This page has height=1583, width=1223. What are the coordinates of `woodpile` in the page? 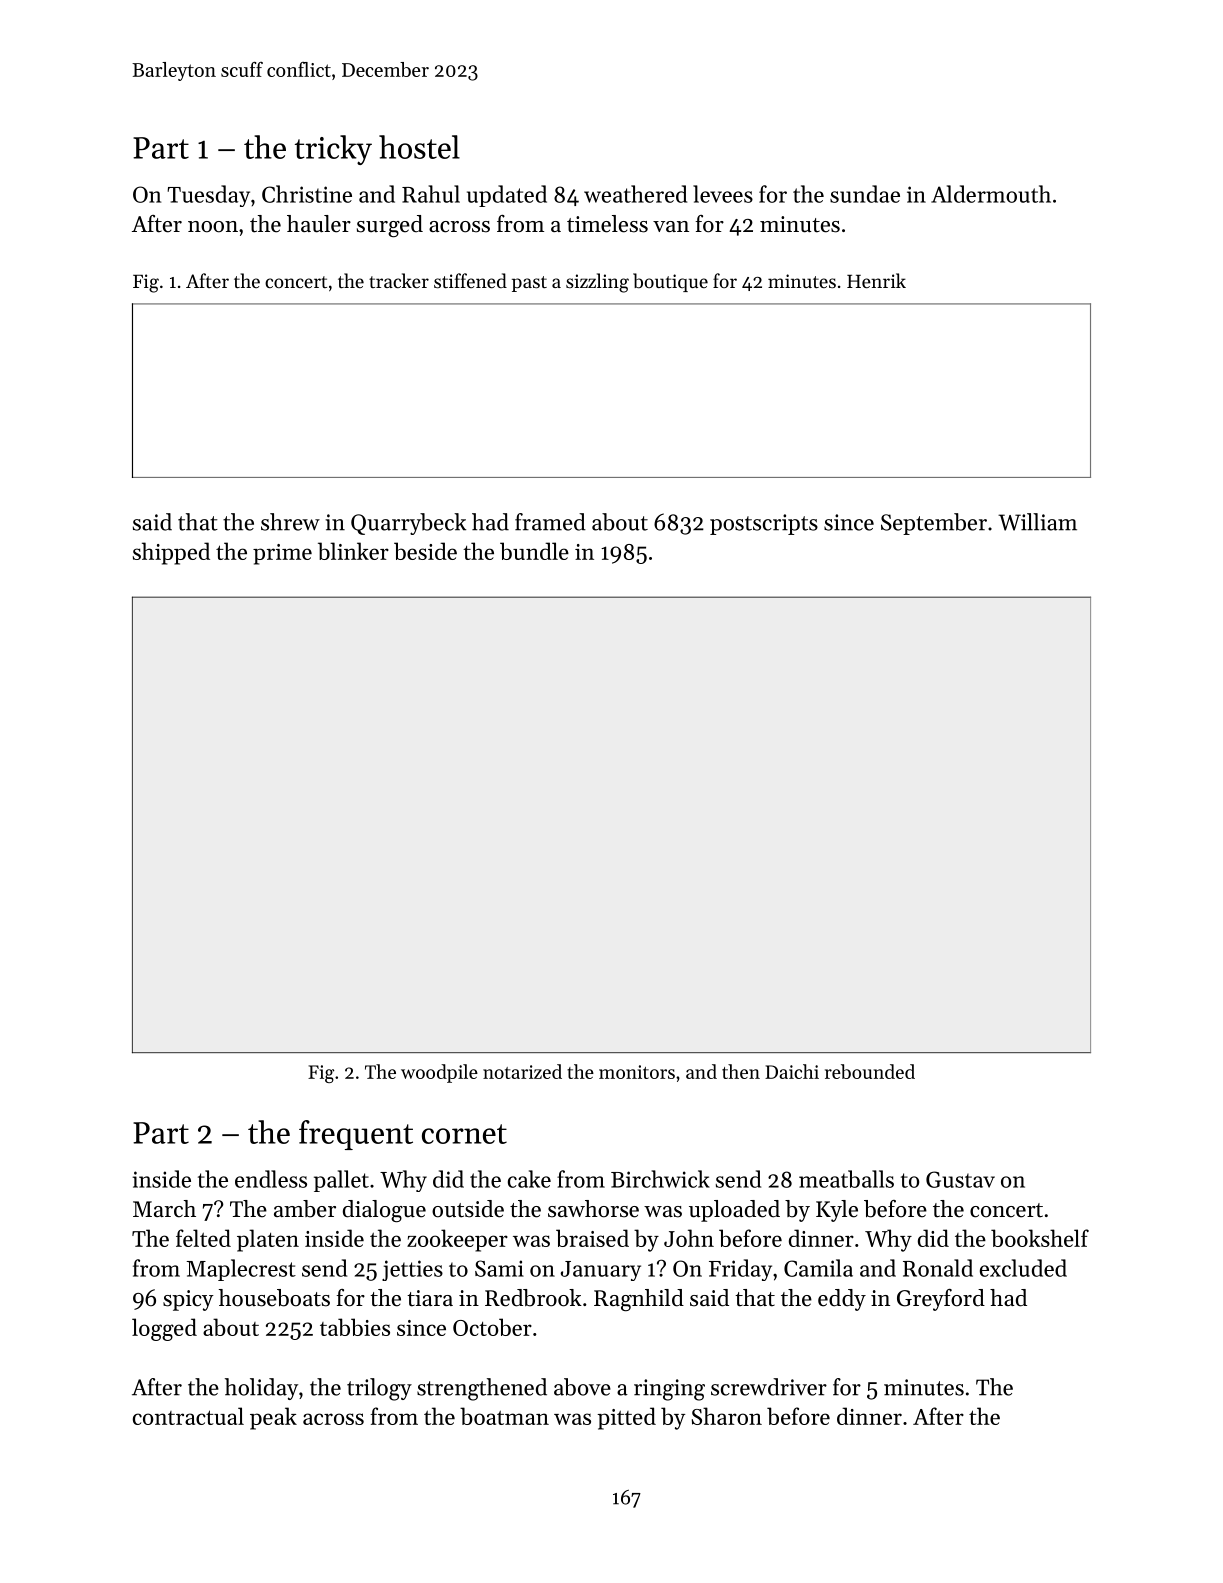 It's located at (439, 1073).
